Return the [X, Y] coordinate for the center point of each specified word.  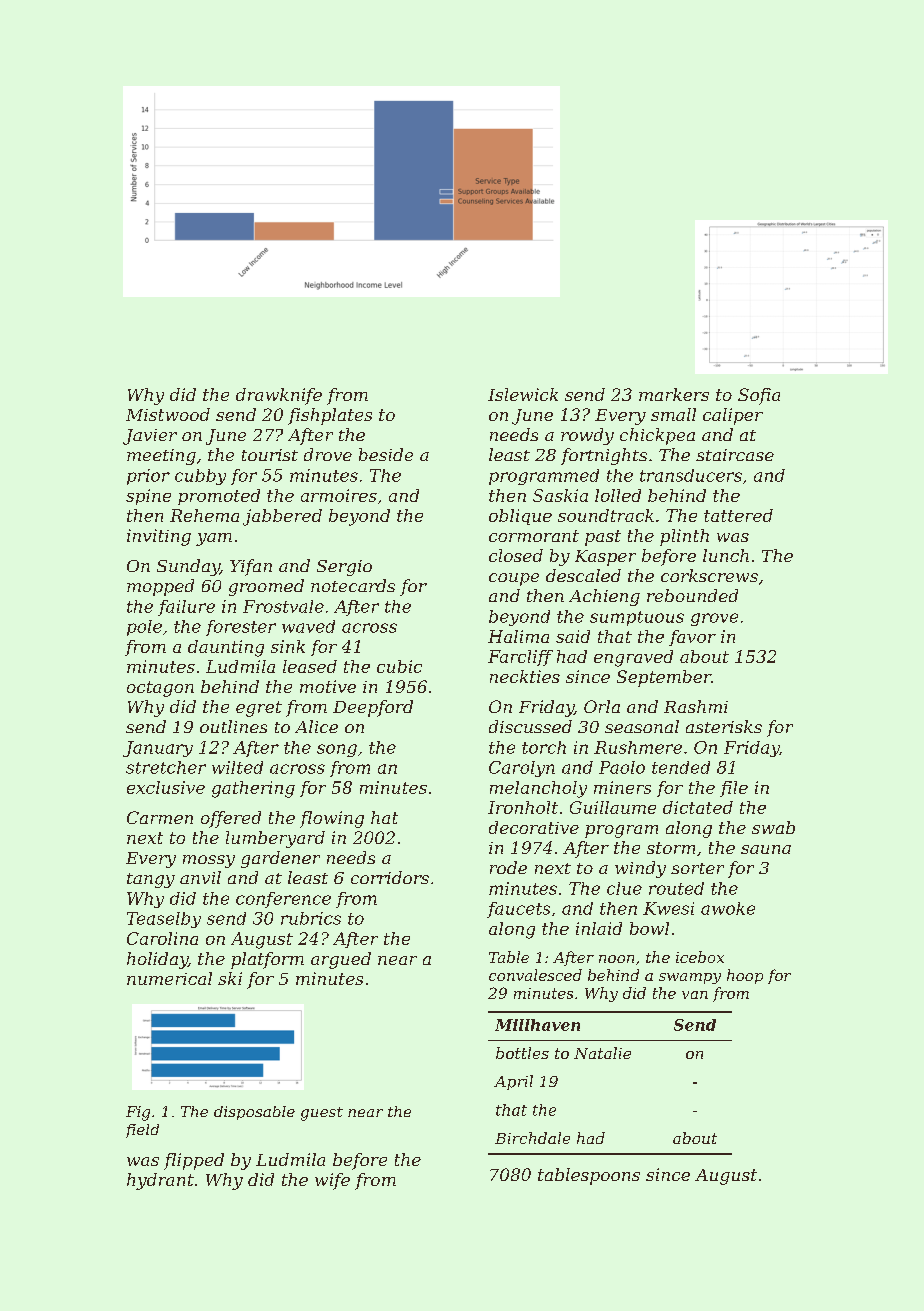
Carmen [160, 817]
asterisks [724, 726]
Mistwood [168, 414]
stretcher [166, 767]
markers [674, 394]
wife [332, 1181]
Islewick [523, 394]
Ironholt [523, 807]
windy [640, 869]
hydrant [160, 1181]
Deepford [373, 708]
